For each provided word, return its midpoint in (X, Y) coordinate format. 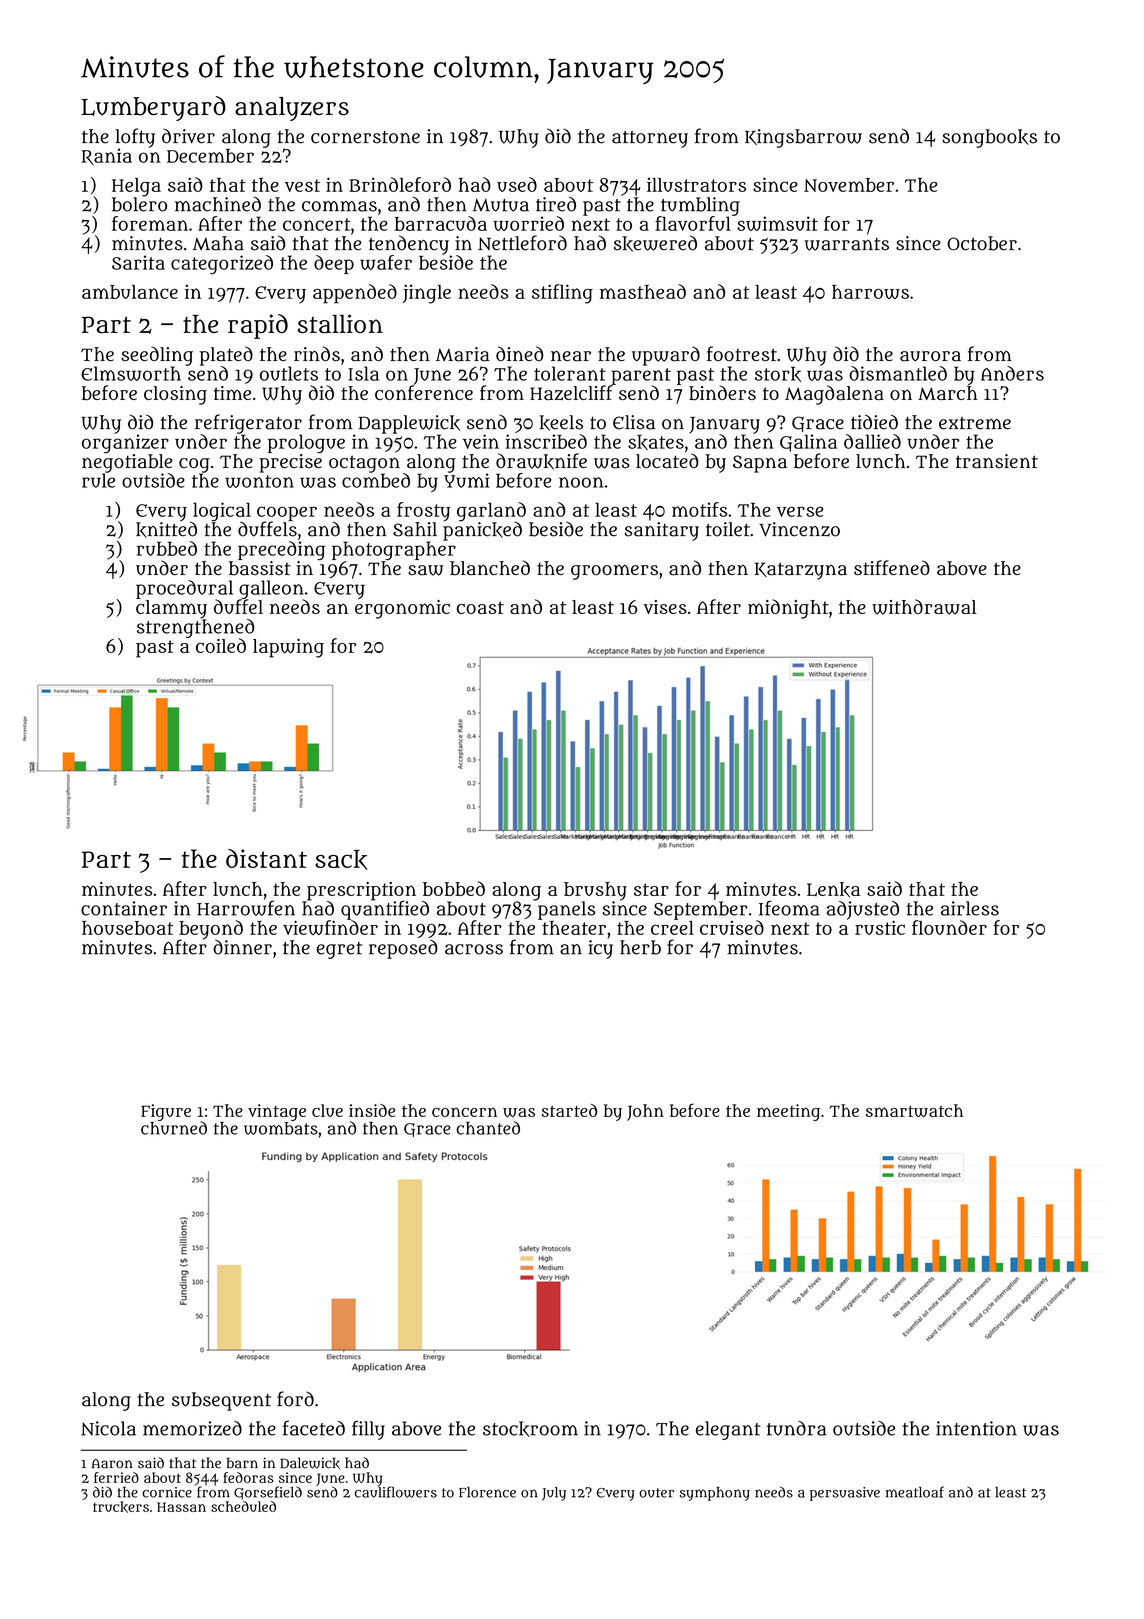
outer (656, 1493)
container (124, 908)
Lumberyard (153, 108)
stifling (562, 294)
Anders (1012, 373)
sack (341, 860)
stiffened (892, 567)
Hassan (181, 1507)
